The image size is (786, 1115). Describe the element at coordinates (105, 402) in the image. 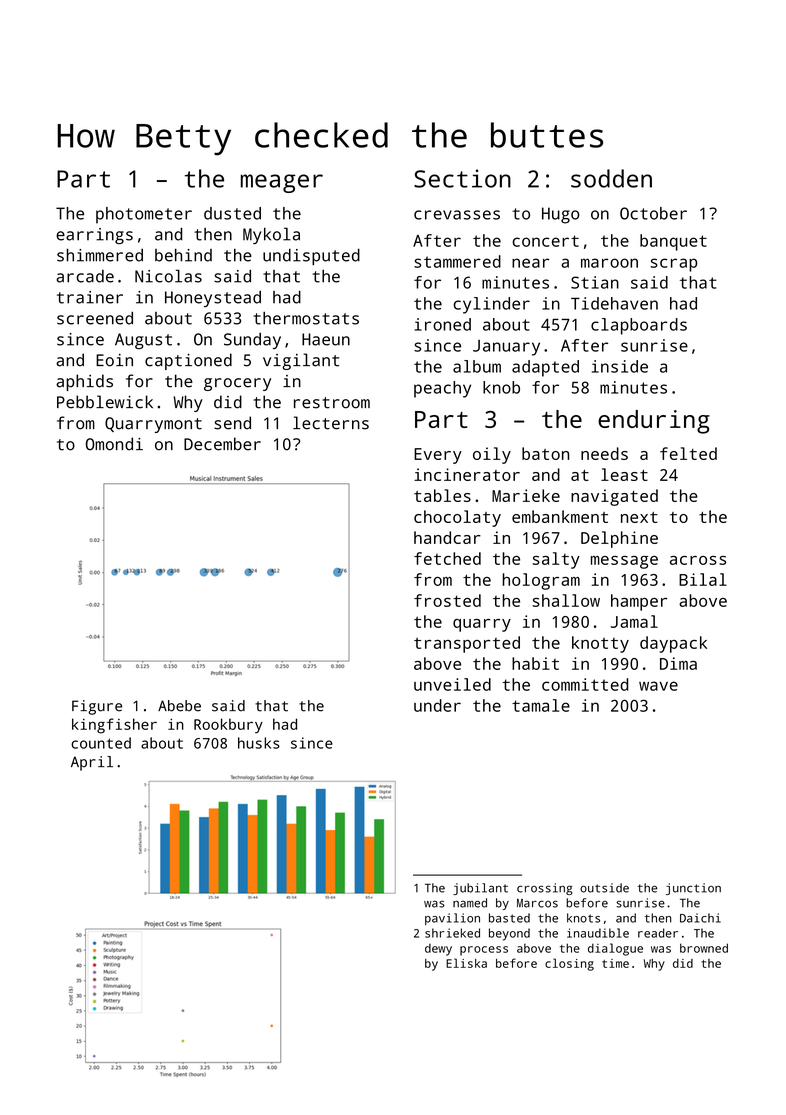

I see `Pebblewick` at that location.
